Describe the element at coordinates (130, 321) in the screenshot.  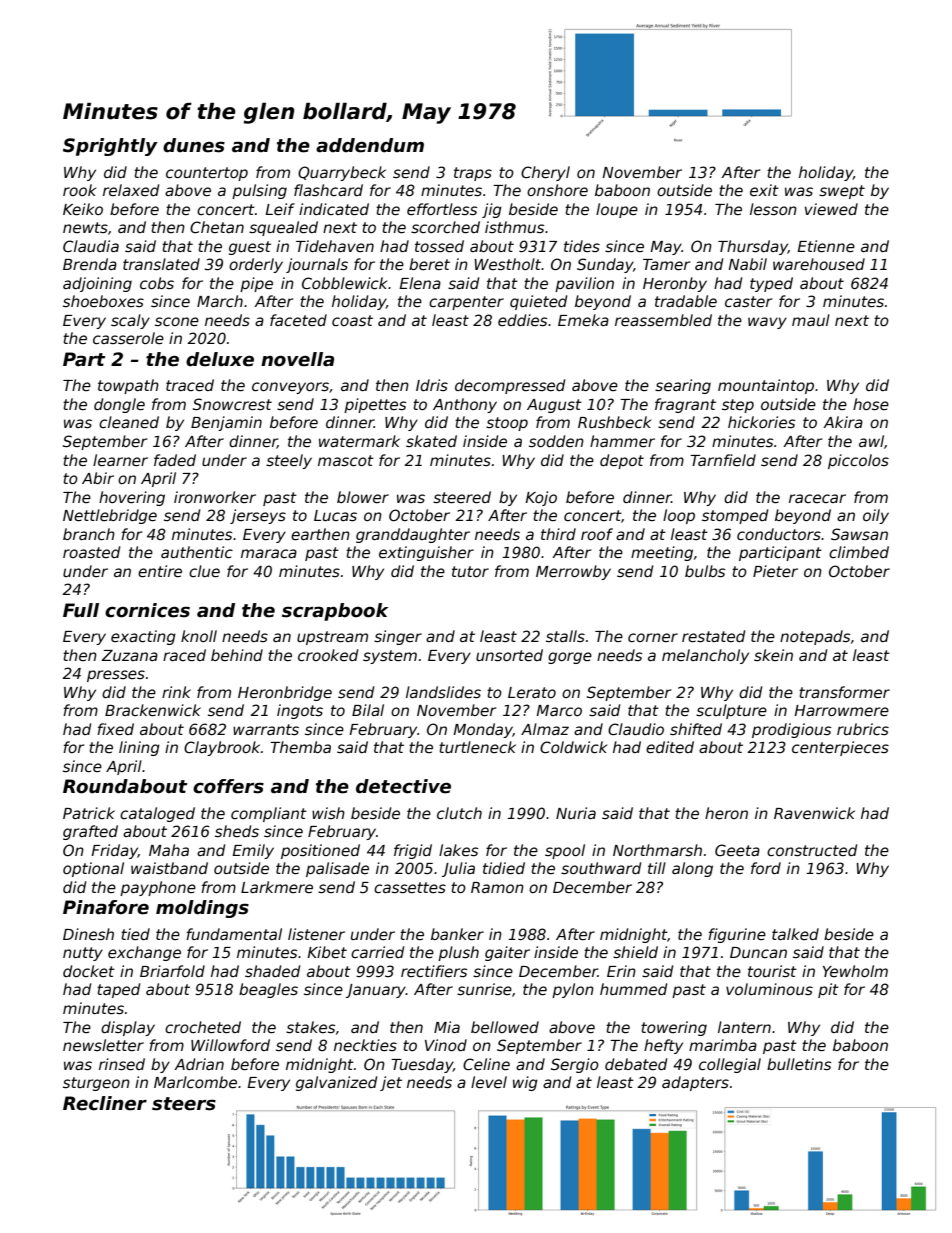
I see `scaly` at that location.
